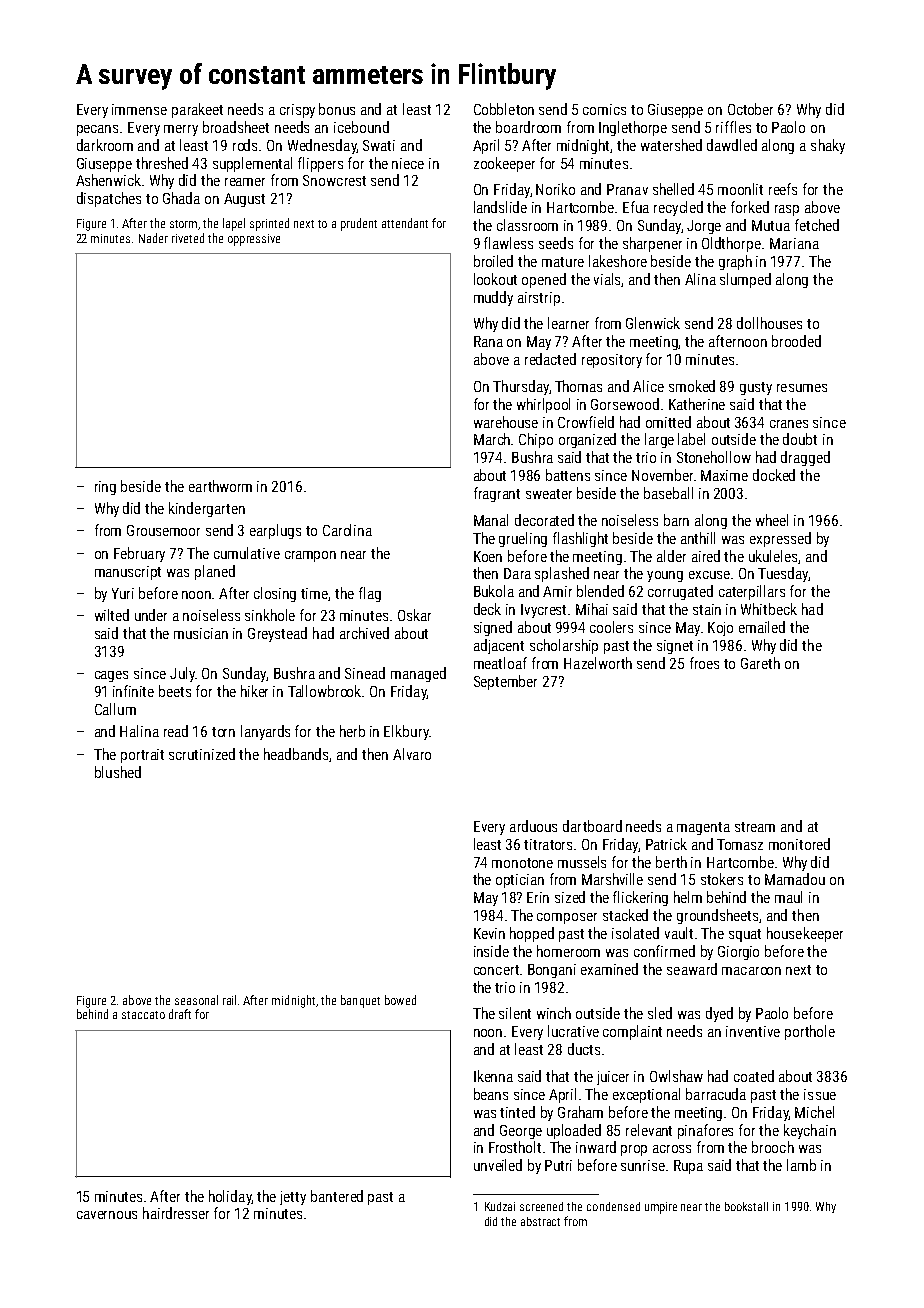 This page has height=1308, width=924. I want to click on Thursday, so click(521, 387).
